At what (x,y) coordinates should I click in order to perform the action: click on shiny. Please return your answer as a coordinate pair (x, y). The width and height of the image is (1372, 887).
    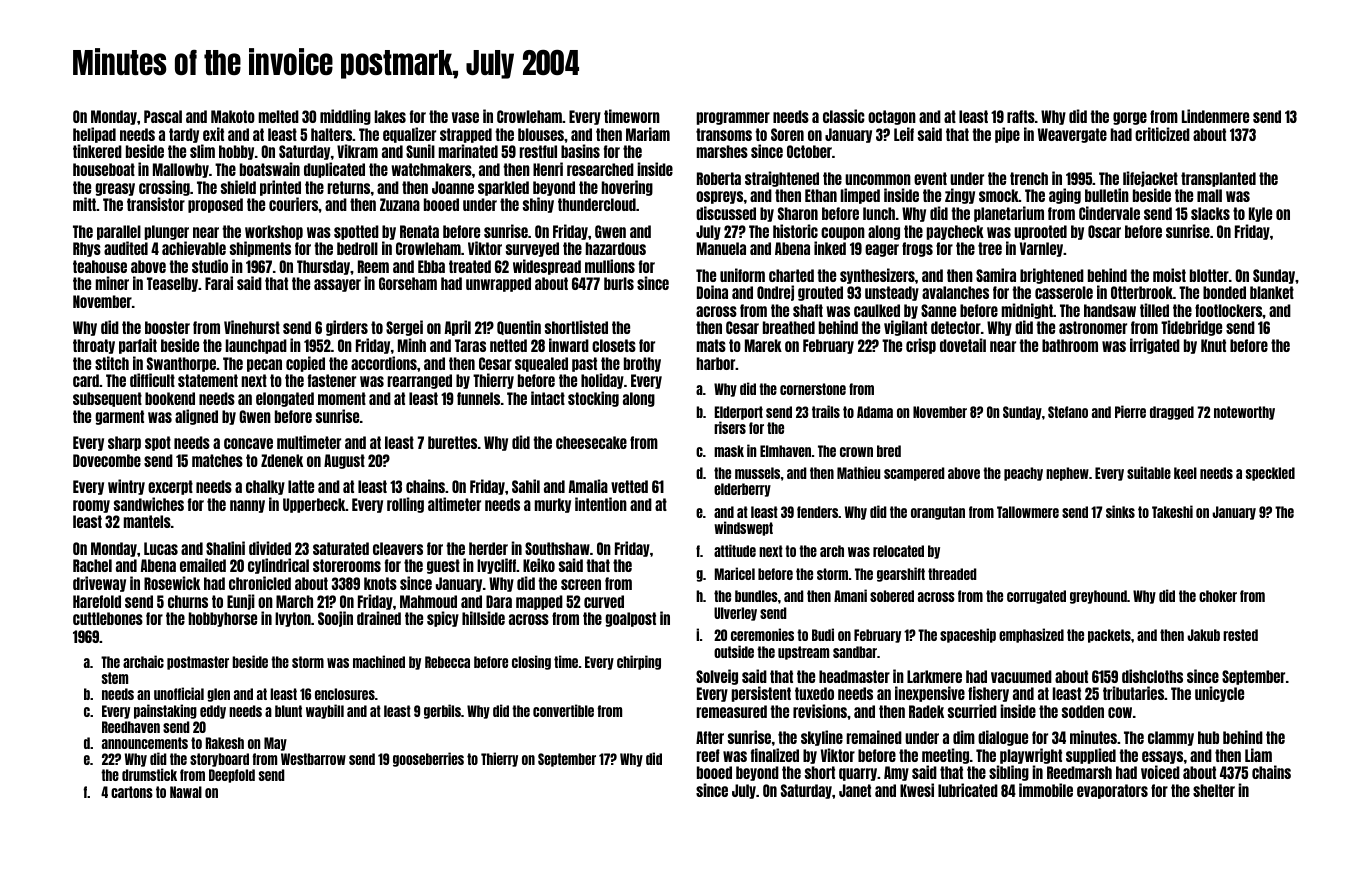
    Looking at the image, I should click on (538, 205).
